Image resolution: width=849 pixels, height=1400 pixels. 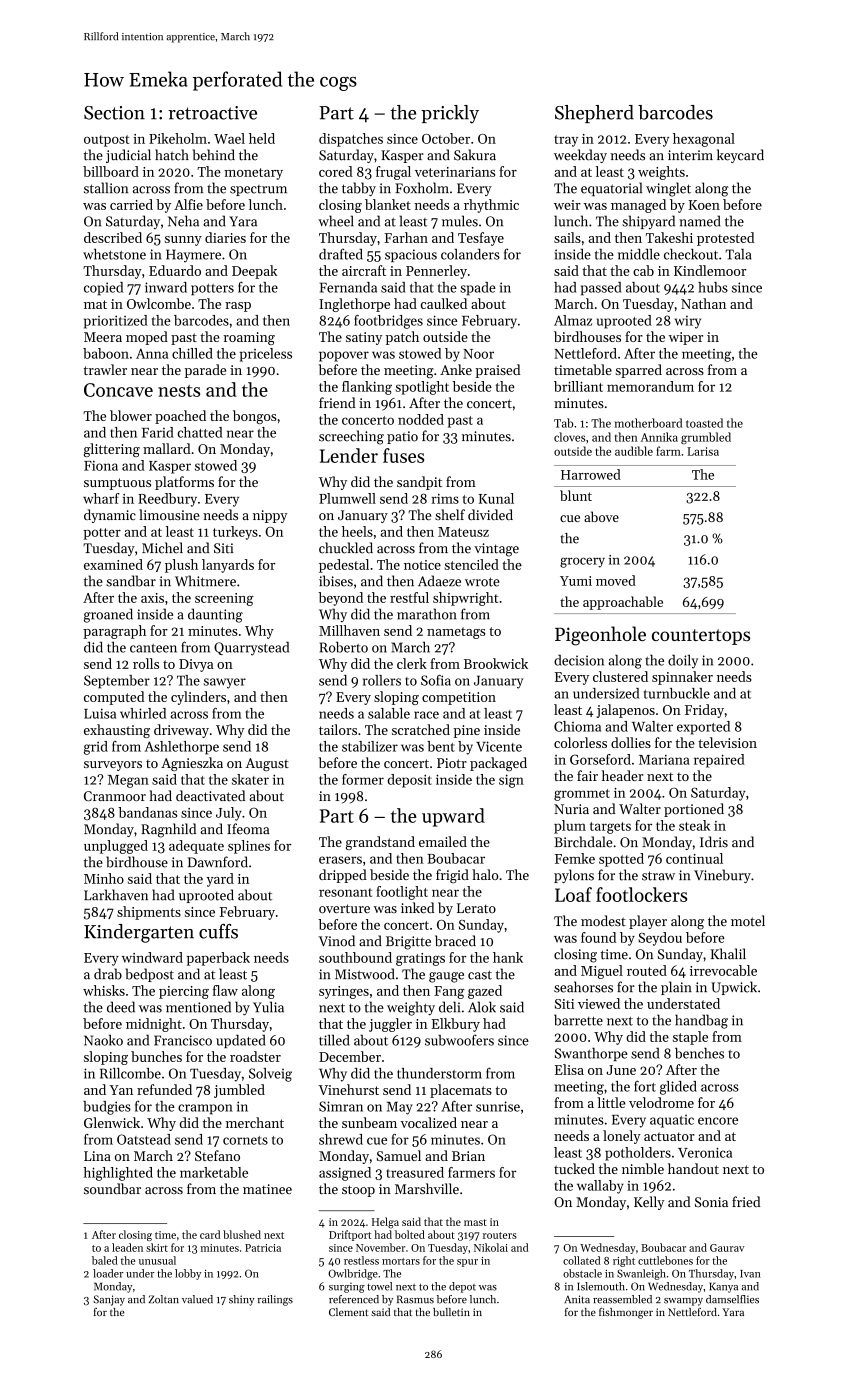 What do you see at coordinates (112, 1188) in the document?
I see `soundbar` at bounding box center [112, 1188].
